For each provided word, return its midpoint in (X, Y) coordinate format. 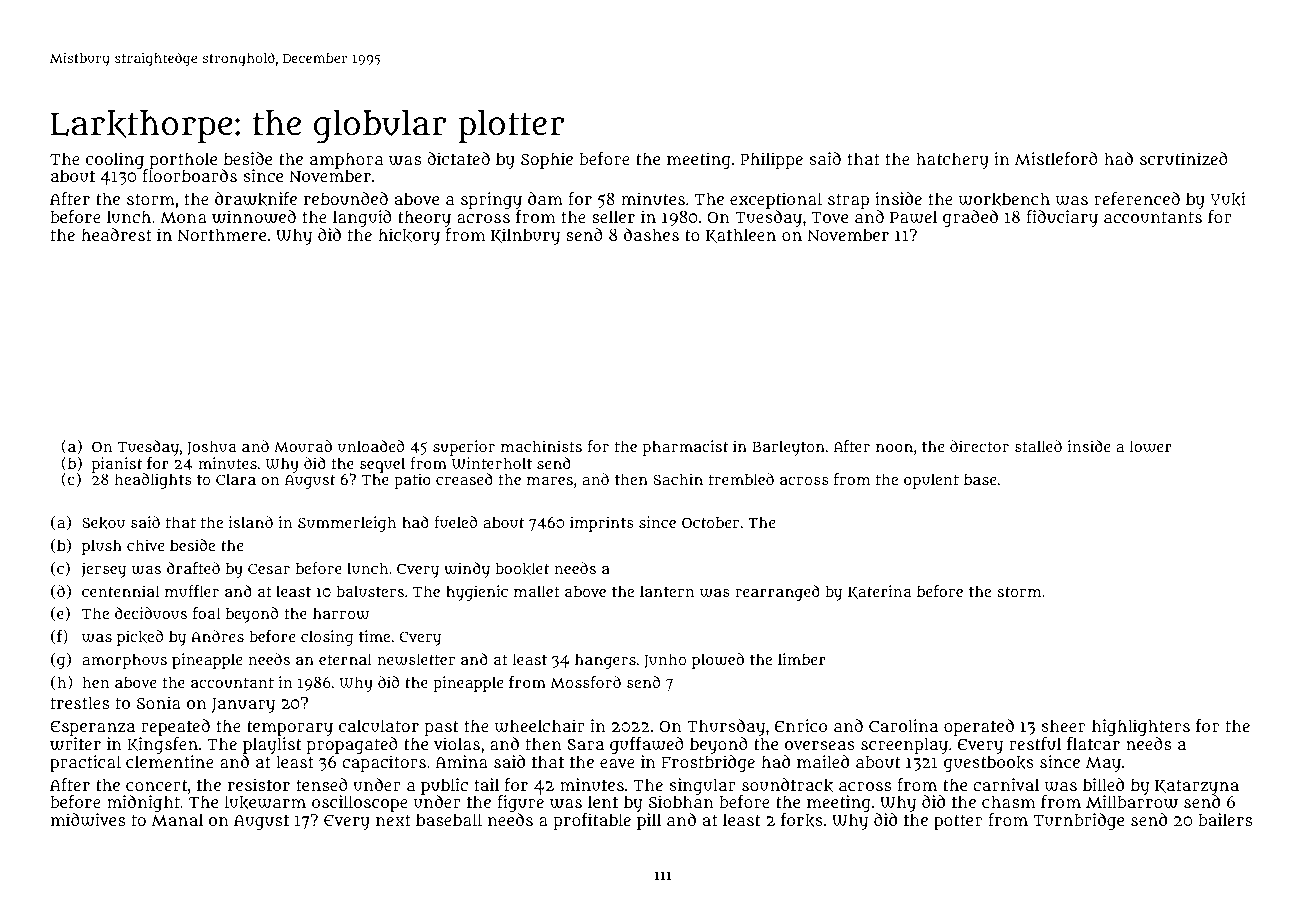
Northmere (222, 234)
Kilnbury (525, 236)
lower (1151, 446)
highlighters (1141, 727)
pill (649, 821)
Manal (177, 820)
